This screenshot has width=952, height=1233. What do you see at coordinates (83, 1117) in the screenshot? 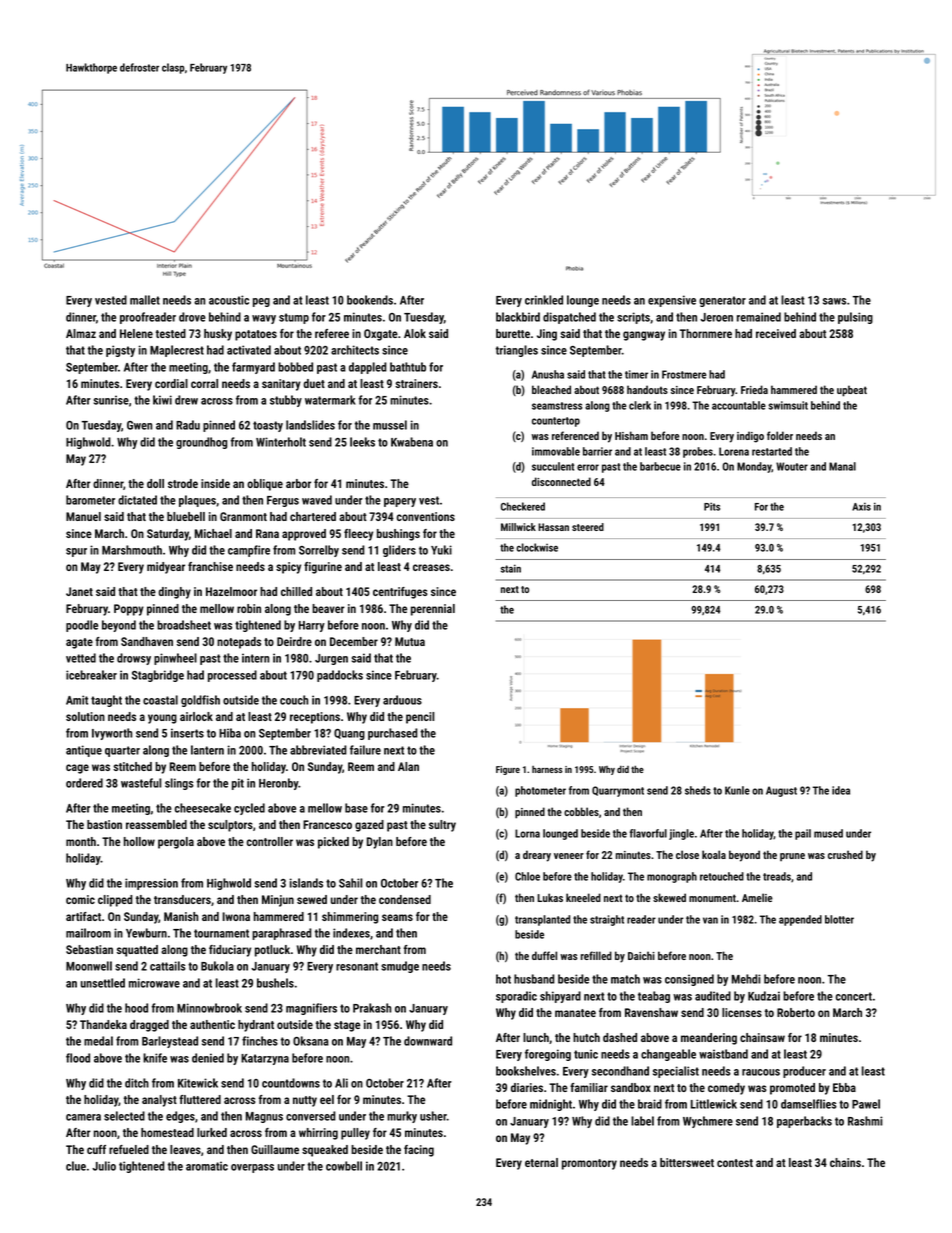
I see `camera` at bounding box center [83, 1117].
